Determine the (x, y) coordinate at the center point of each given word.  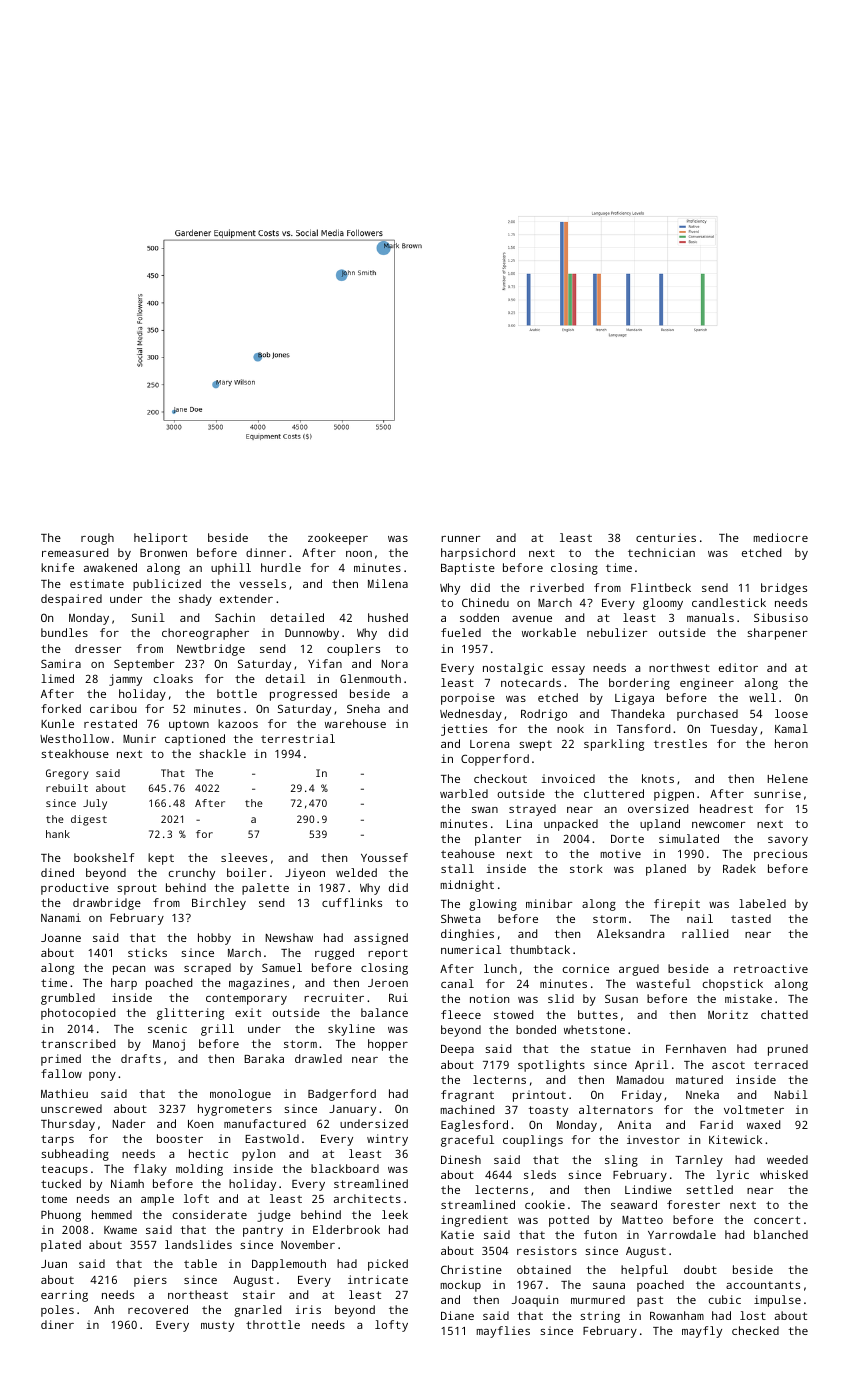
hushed (388, 617)
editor (738, 667)
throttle (273, 1324)
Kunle (57, 723)
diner (57, 1324)
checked (755, 1330)
